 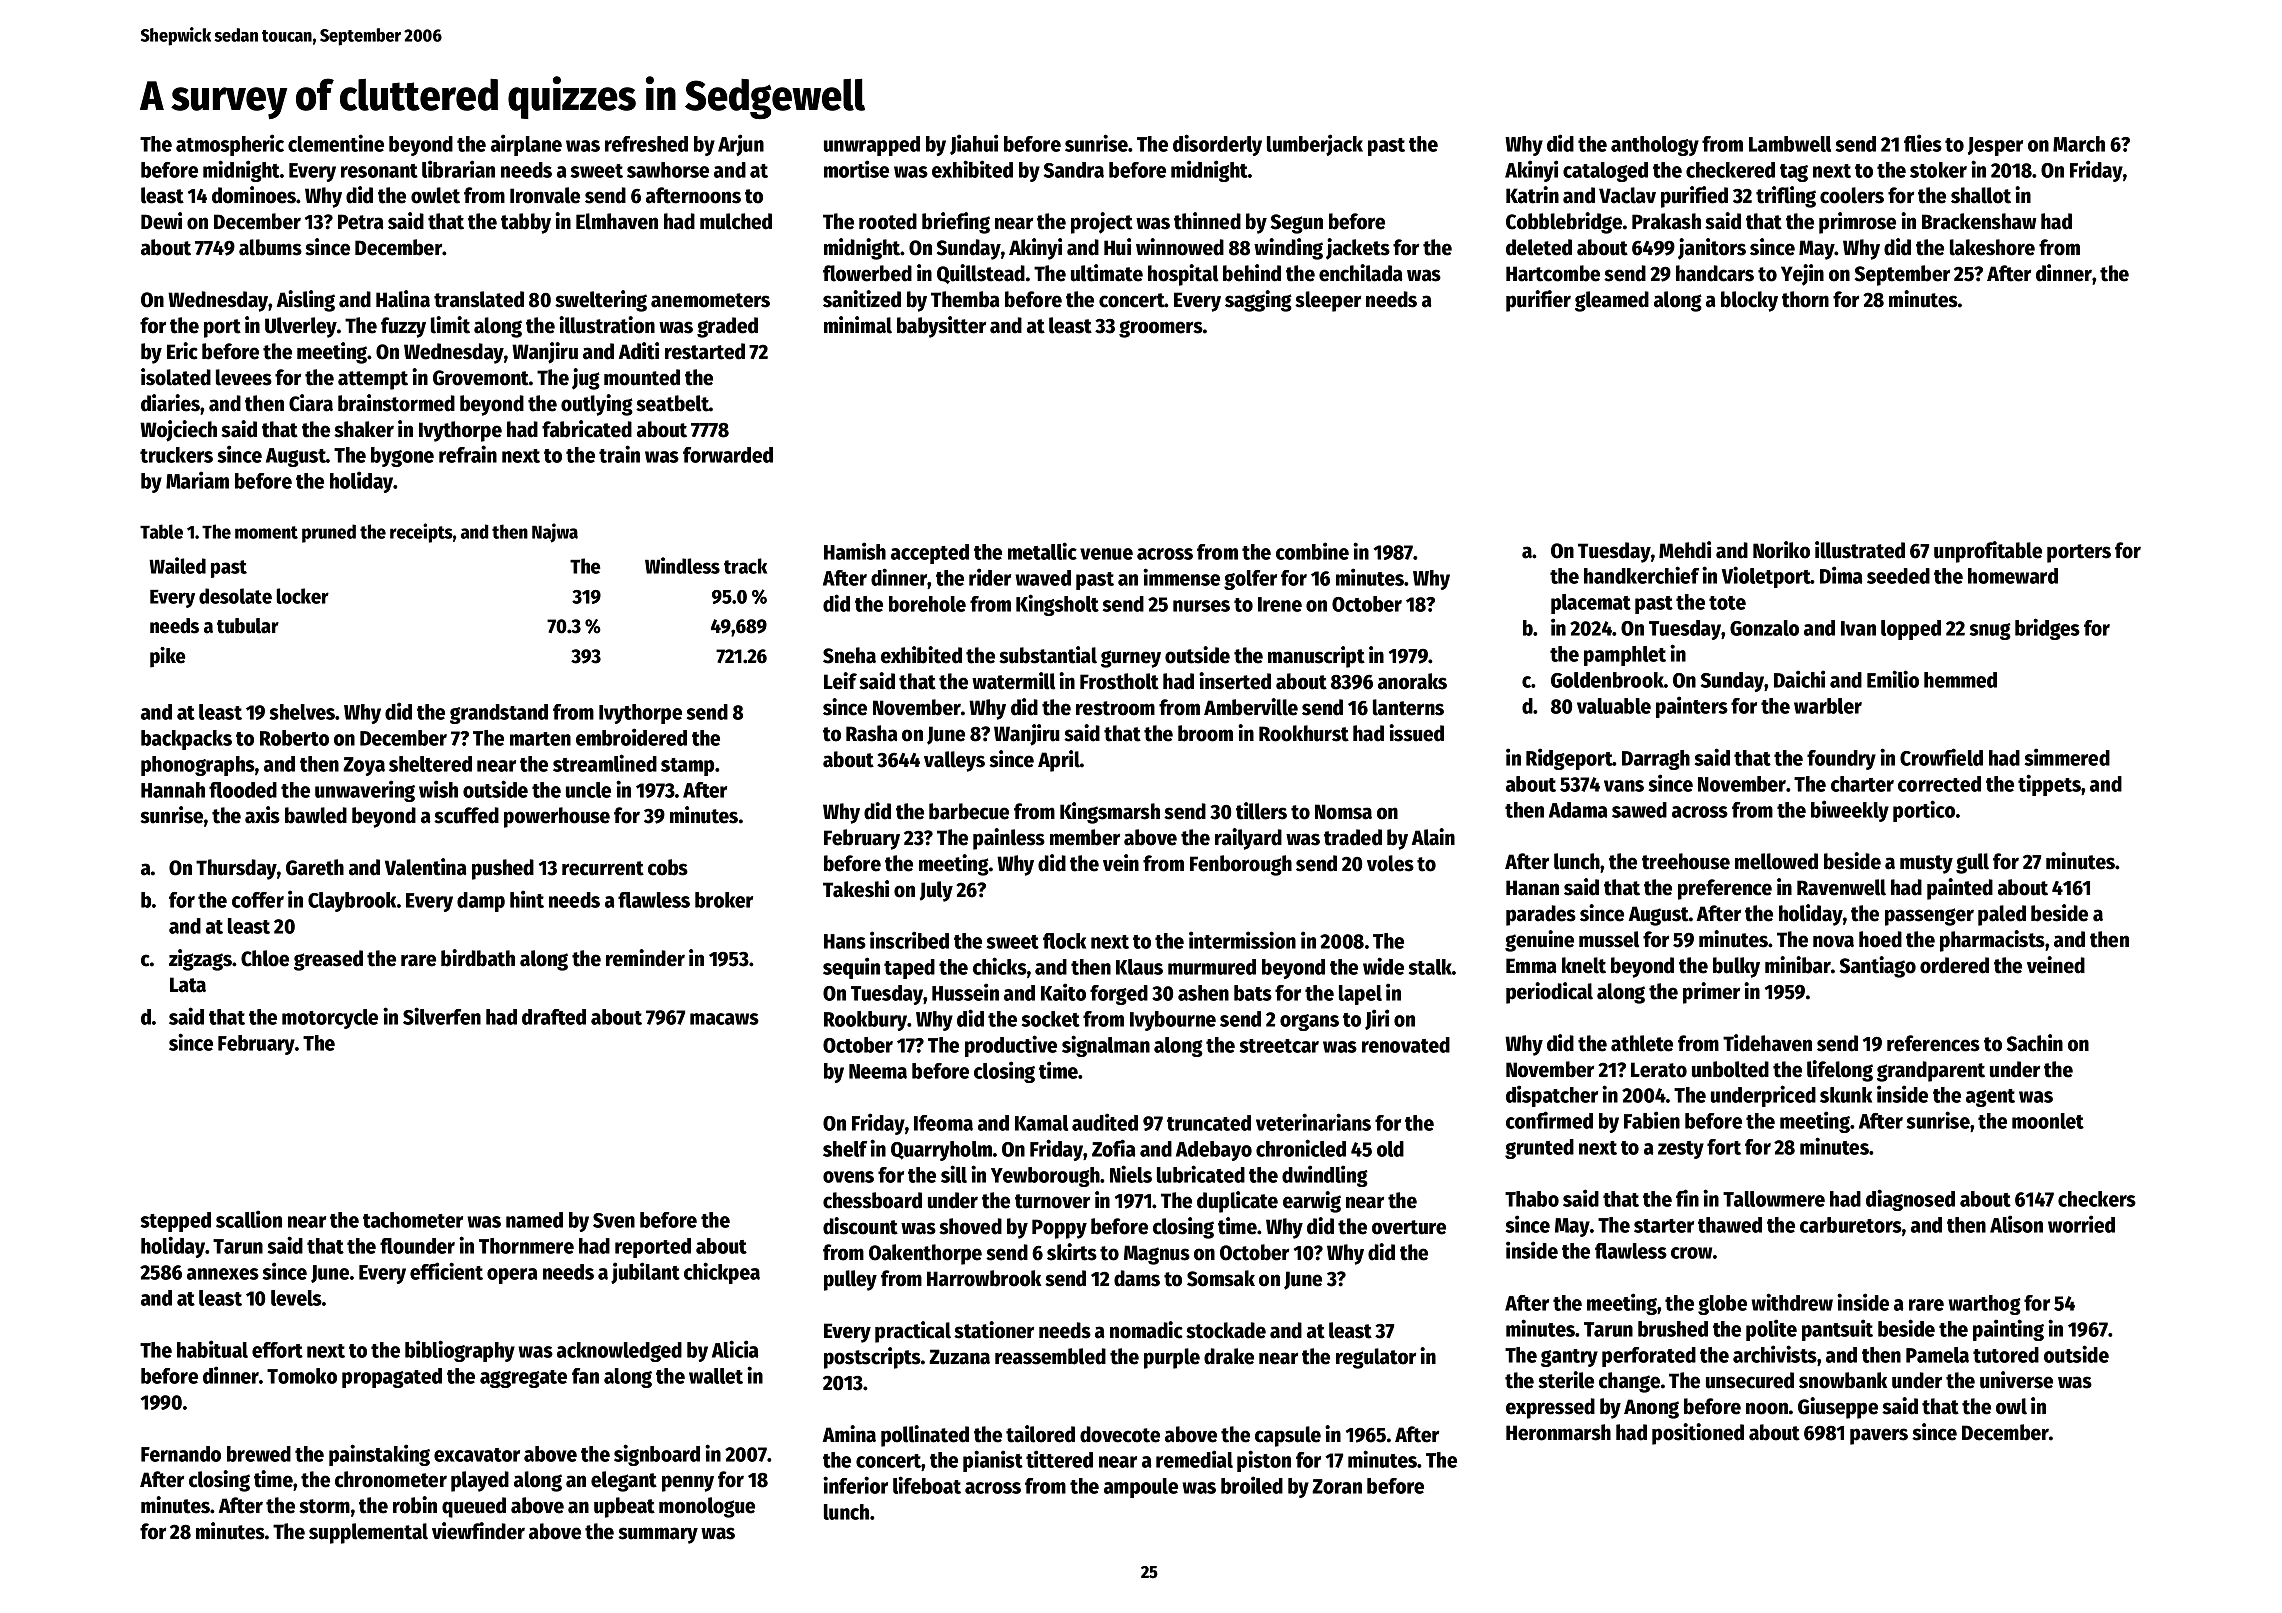 I want to click on bridges, so click(x=2047, y=629).
